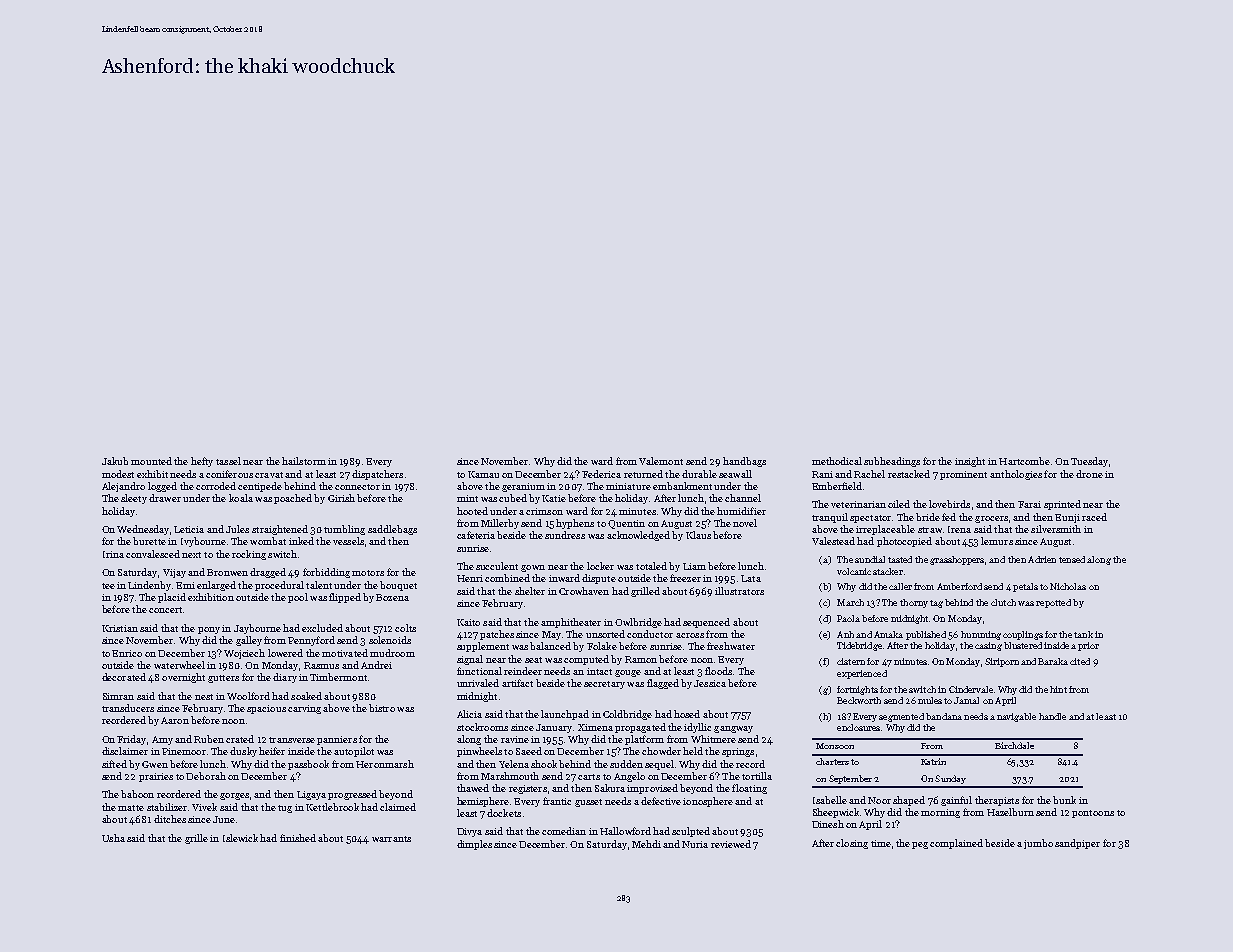 Image resolution: width=1233 pixels, height=952 pixels. What do you see at coordinates (249, 555) in the page?
I see `rocking` at bounding box center [249, 555].
